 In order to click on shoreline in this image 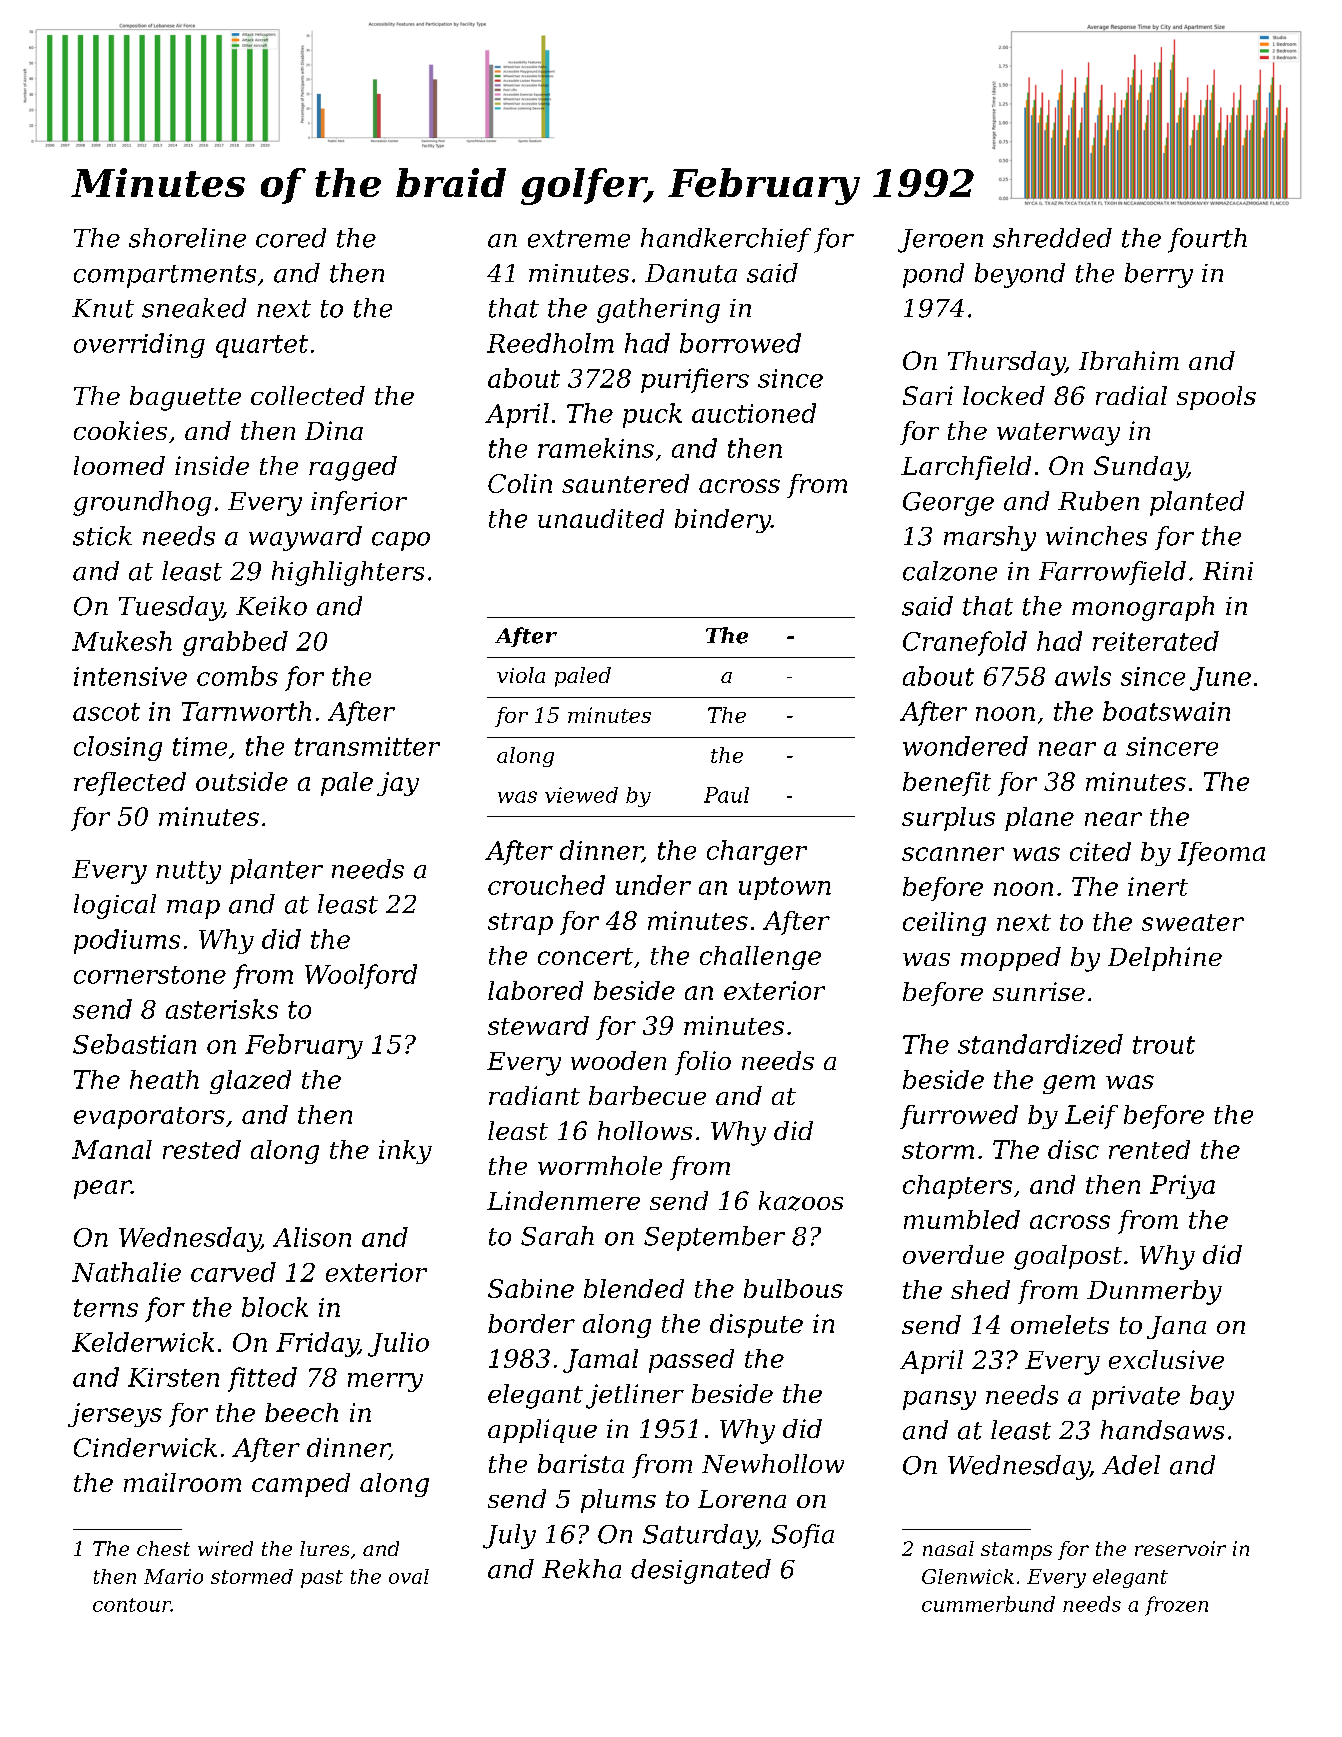, I will do `click(187, 238)`.
